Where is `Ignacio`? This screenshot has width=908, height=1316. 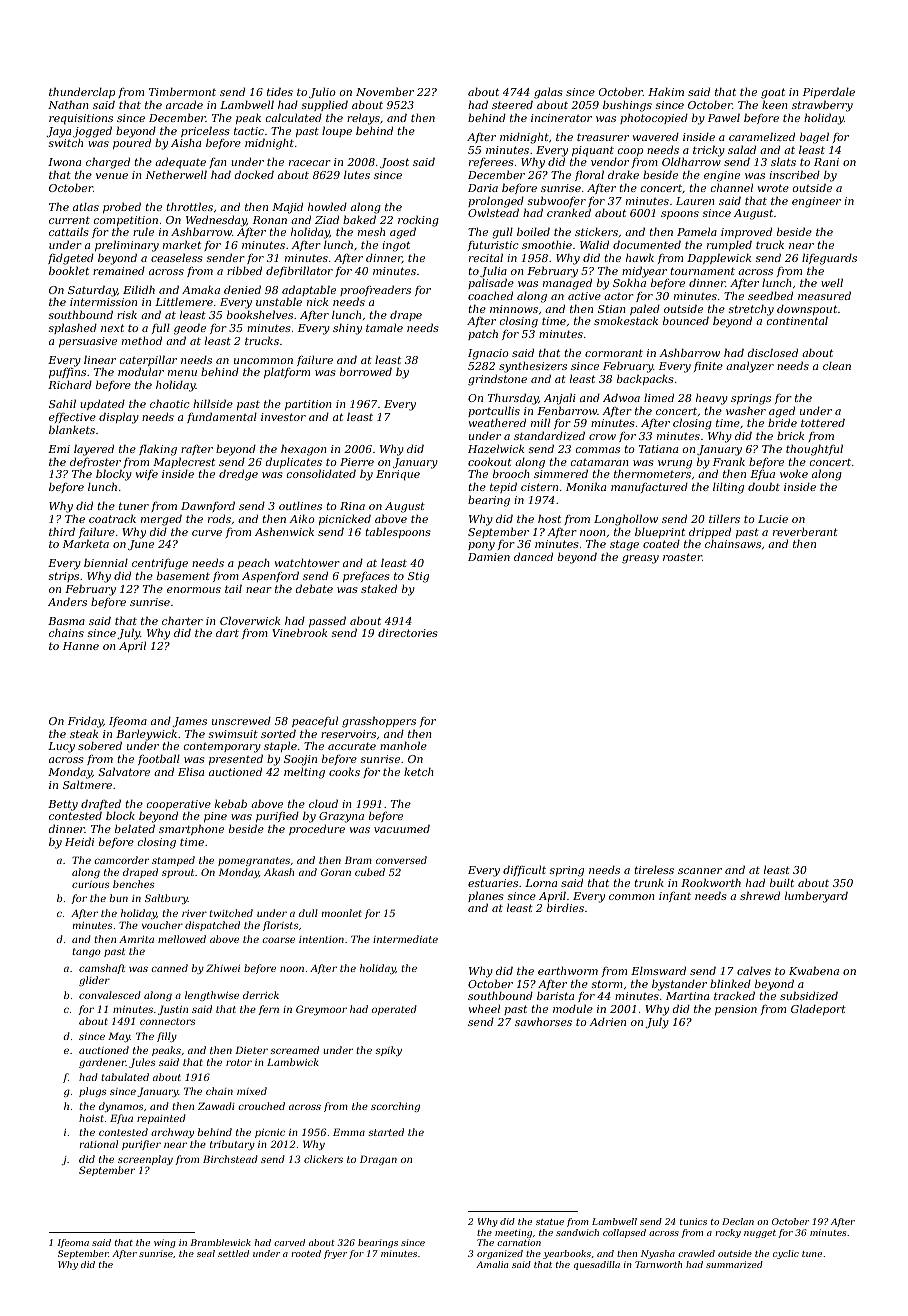 Ignacio is located at coordinates (488, 354).
